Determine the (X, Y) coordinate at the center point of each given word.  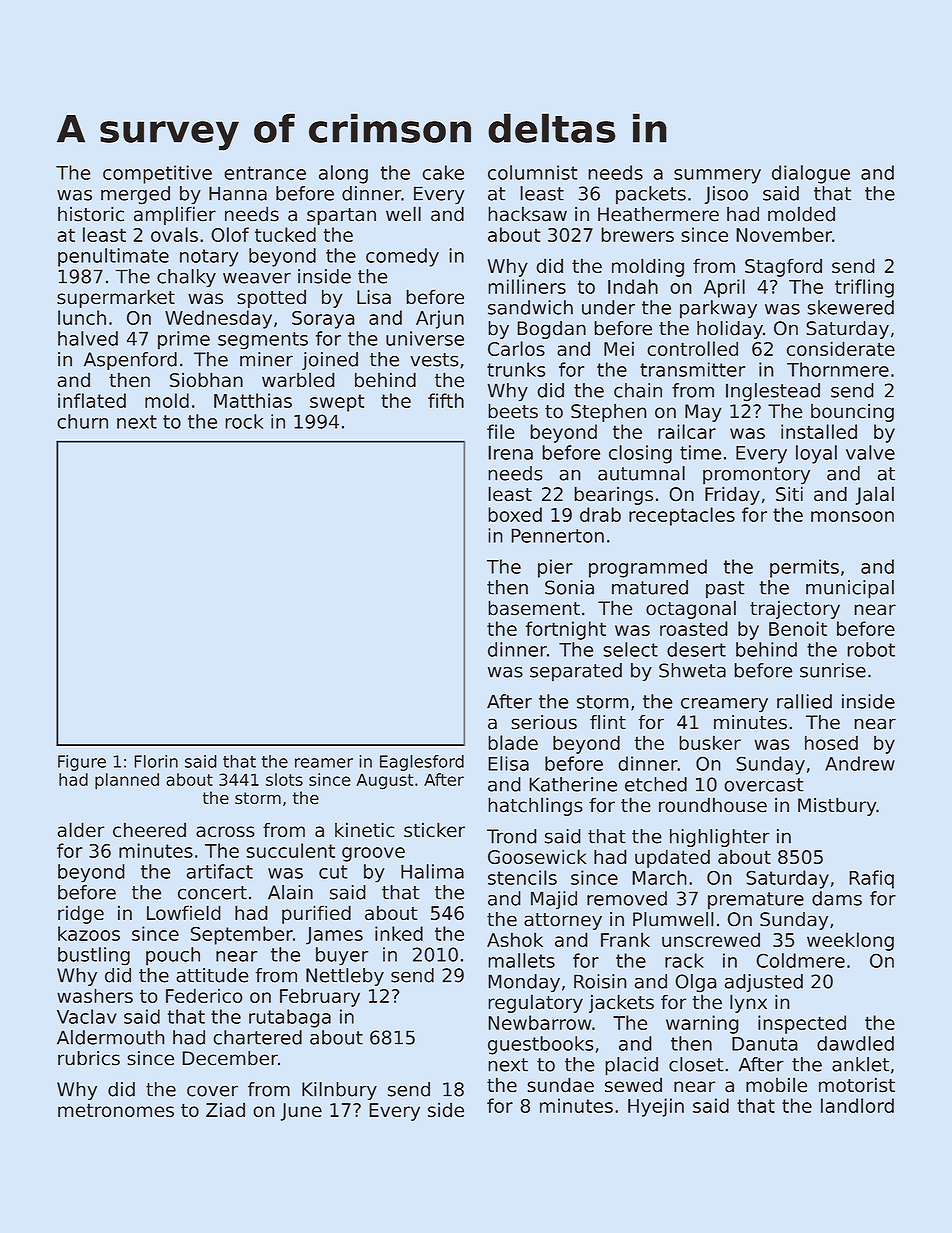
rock (244, 421)
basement (534, 608)
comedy (402, 257)
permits (804, 568)
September (242, 935)
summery (717, 176)
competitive (157, 174)
